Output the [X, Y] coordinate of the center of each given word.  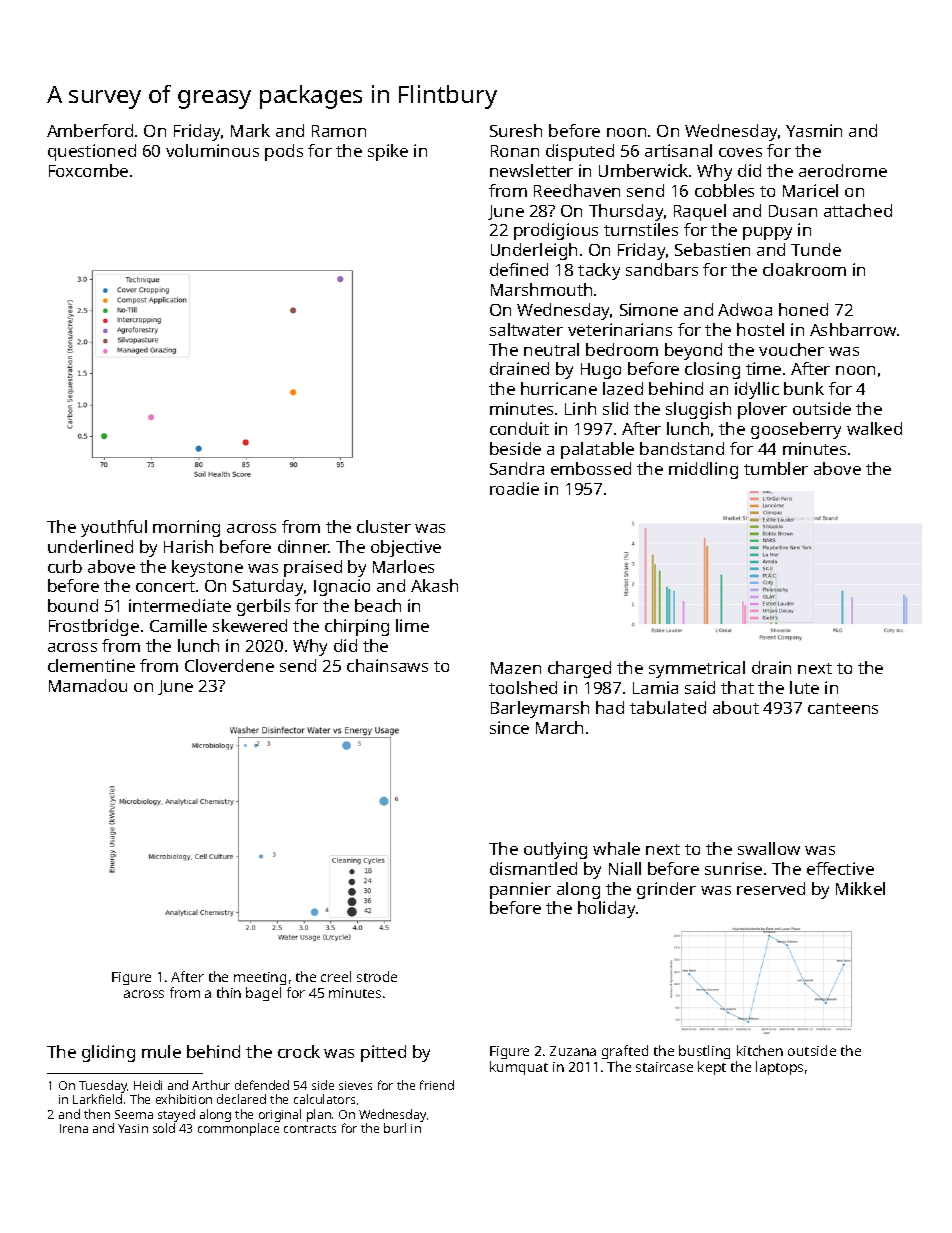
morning [186, 528]
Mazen [516, 668]
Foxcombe [88, 170]
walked [874, 428]
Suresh [516, 130]
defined [519, 269]
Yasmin [814, 130]
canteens [843, 708]
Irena [74, 1128]
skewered [250, 625]
